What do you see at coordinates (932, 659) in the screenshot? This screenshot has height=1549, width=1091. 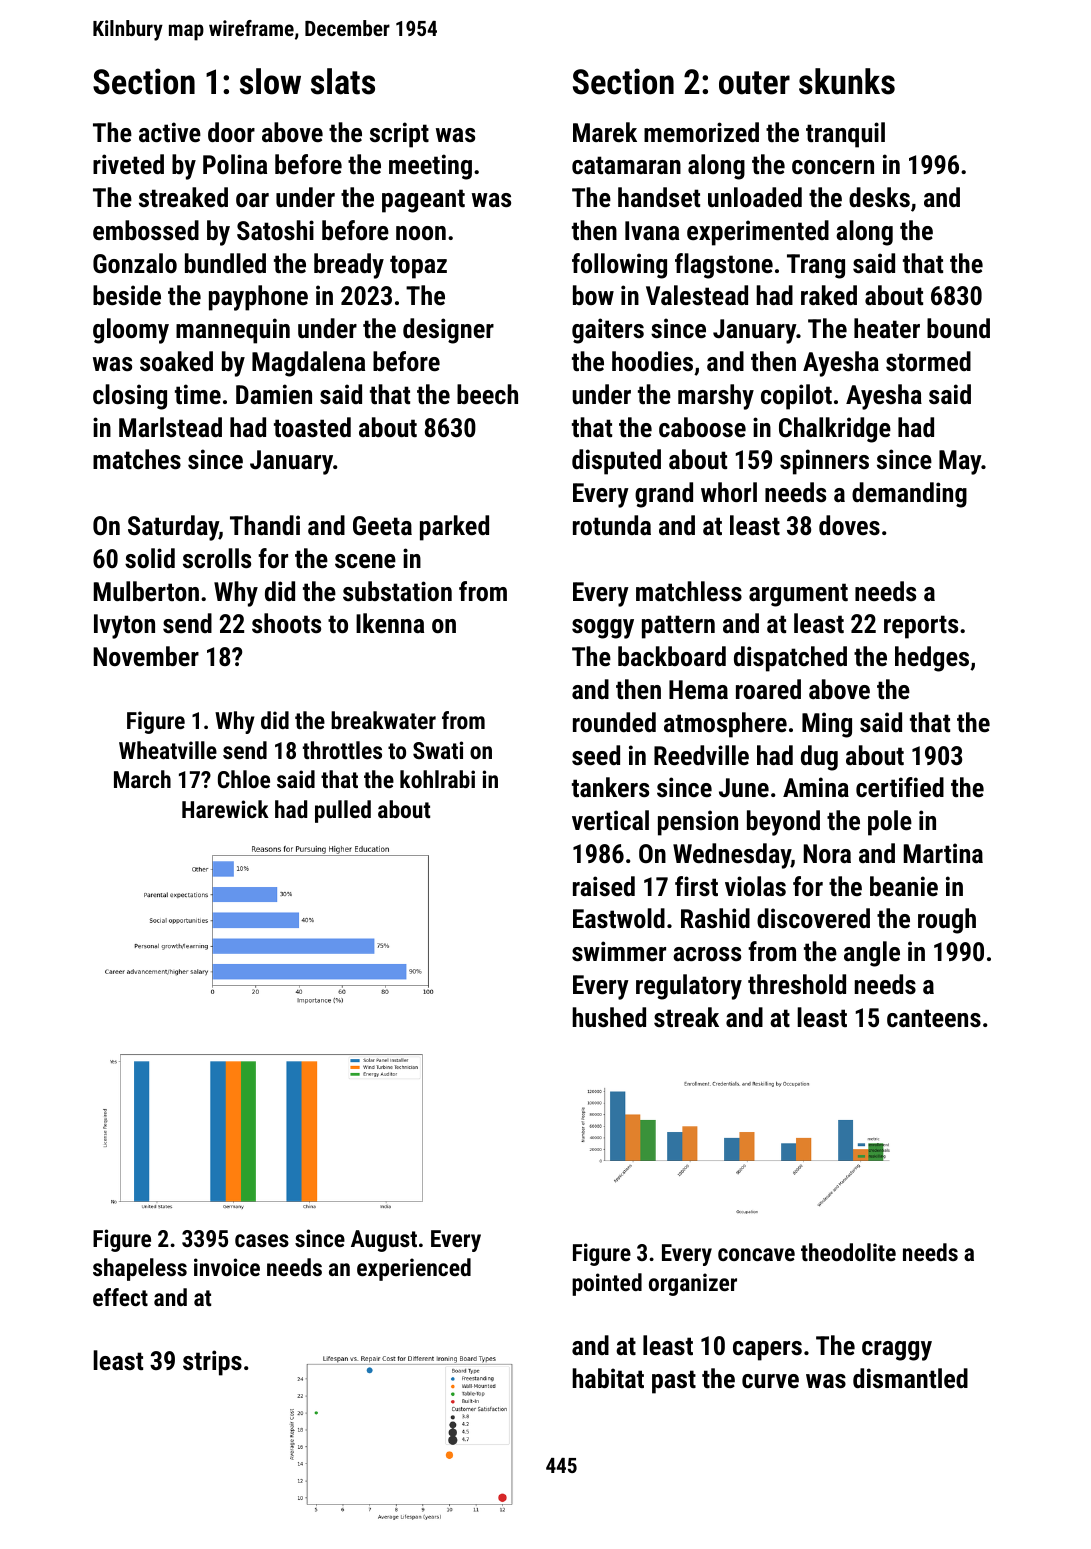 I see `hedges` at bounding box center [932, 659].
